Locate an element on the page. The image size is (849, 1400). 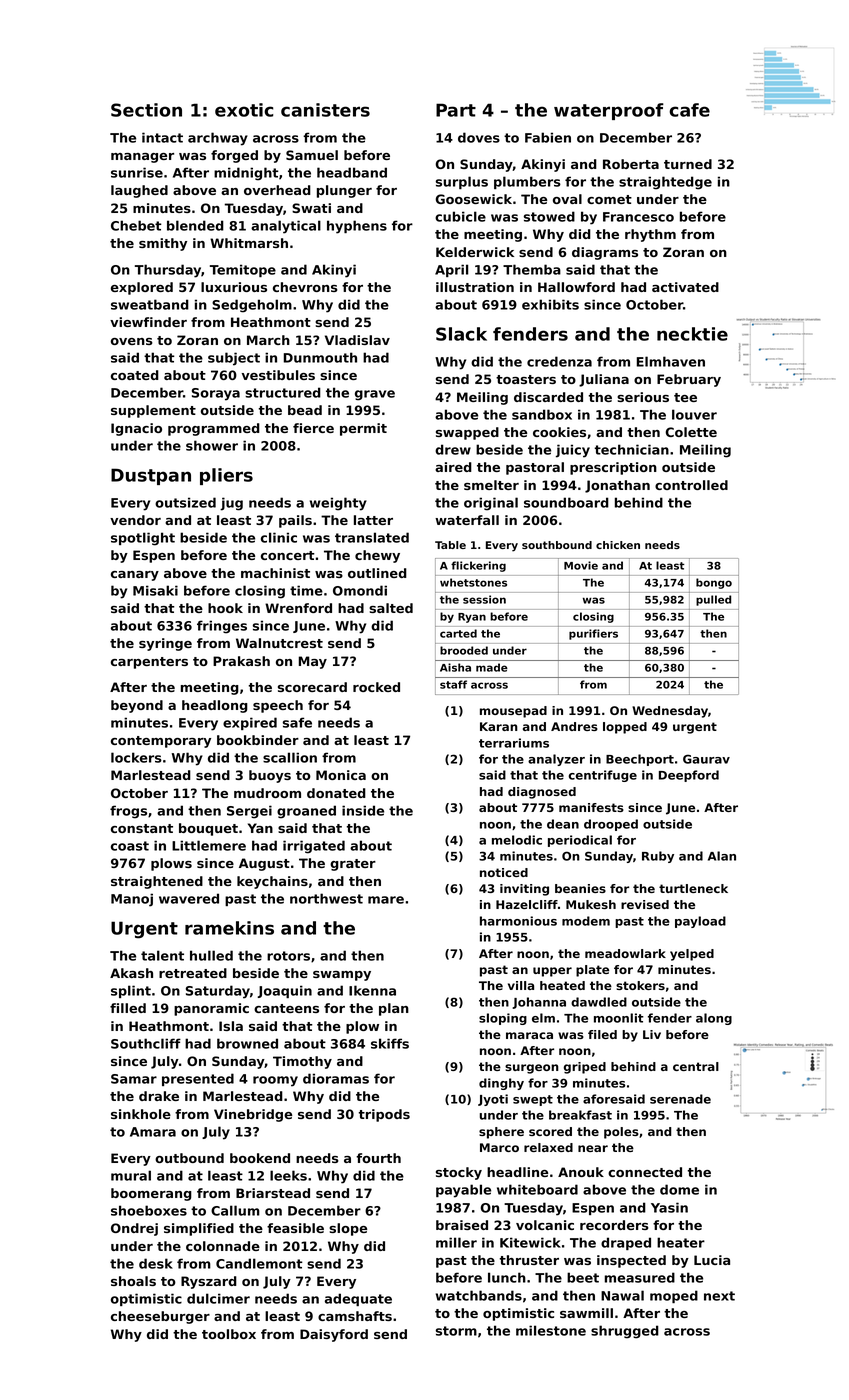
exotic is located at coordinates (244, 110).
